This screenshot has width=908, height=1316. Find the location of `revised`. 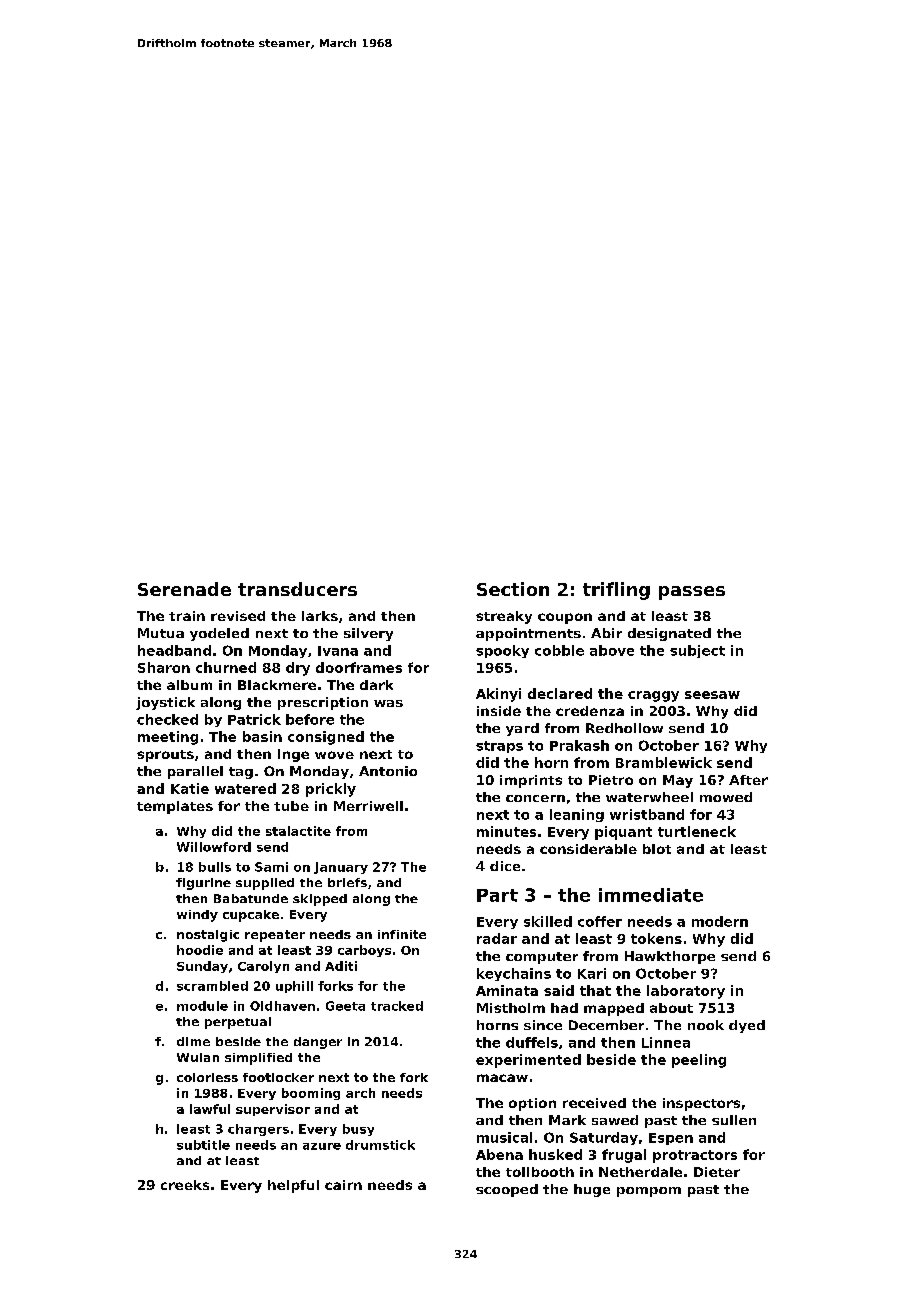

revised is located at coordinates (238, 616).
